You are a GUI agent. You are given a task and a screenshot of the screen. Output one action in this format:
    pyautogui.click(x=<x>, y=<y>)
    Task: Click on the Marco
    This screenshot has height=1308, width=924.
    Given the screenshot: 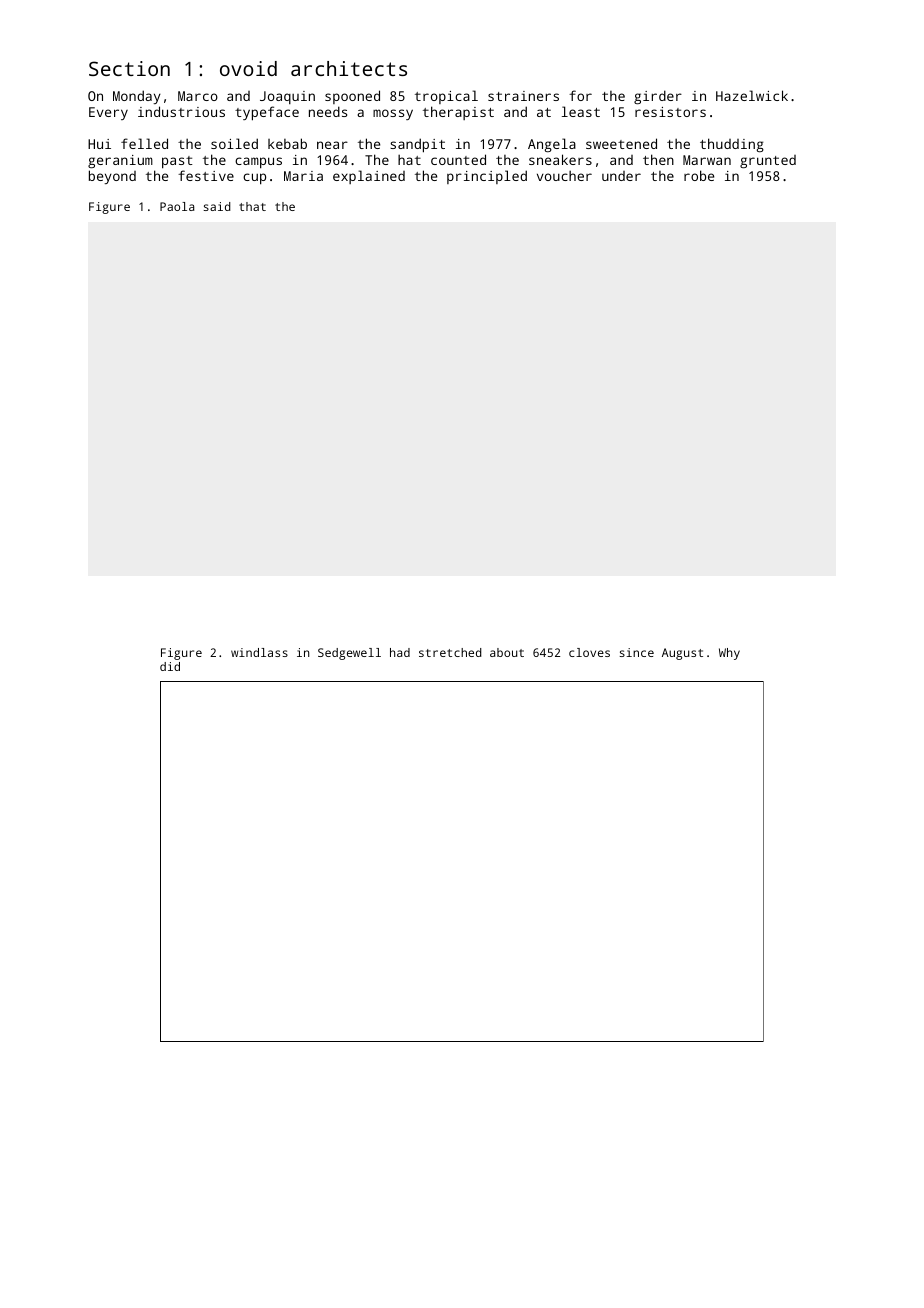 What is the action you would take?
    pyautogui.click(x=198, y=96)
